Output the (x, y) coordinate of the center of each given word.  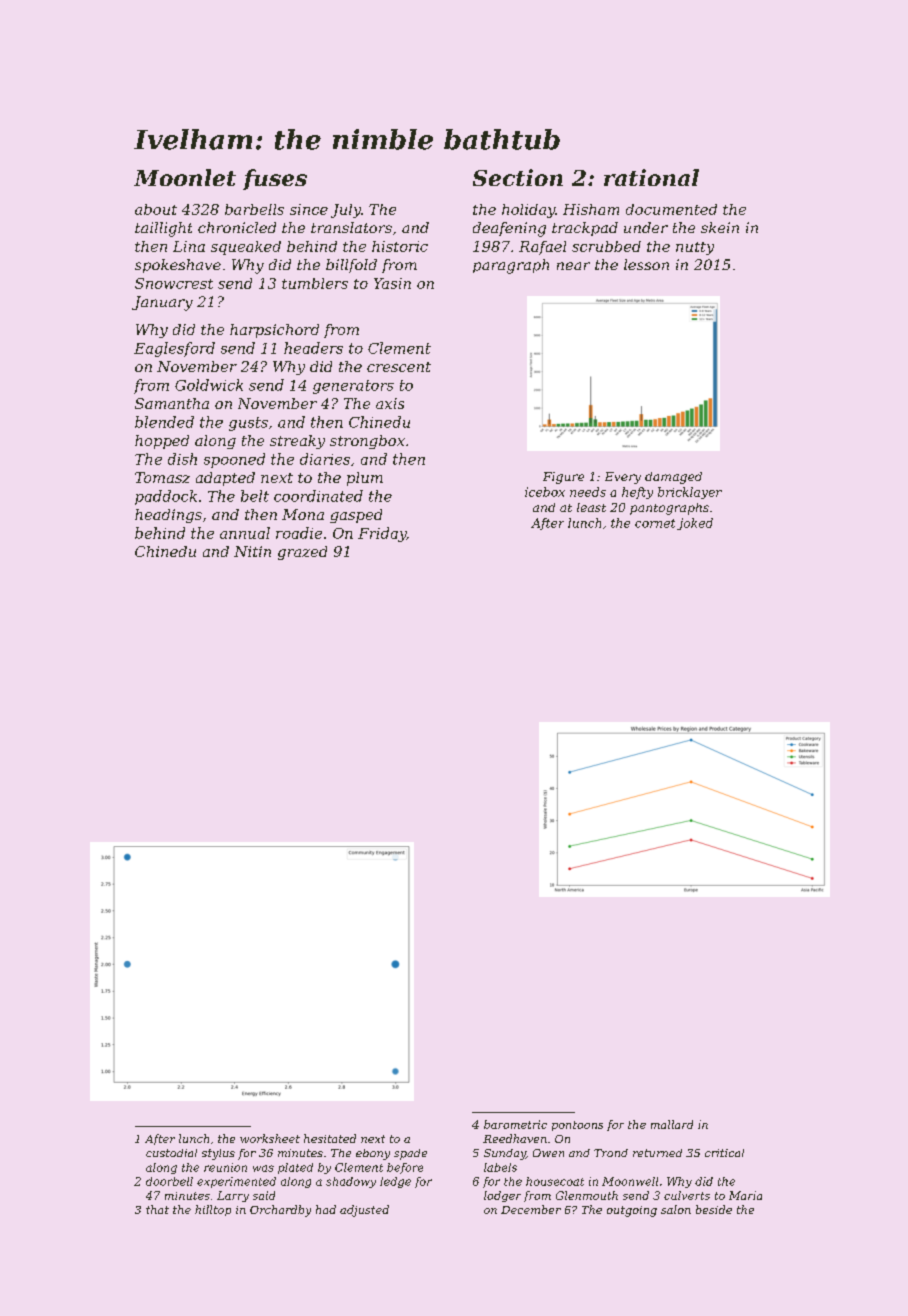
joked (695, 524)
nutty (695, 248)
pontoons (577, 1126)
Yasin (392, 283)
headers (313, 348)
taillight (163, 229)
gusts (248, 424)
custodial (171, 1153)
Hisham (591, 209)
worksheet (270, 1138)
